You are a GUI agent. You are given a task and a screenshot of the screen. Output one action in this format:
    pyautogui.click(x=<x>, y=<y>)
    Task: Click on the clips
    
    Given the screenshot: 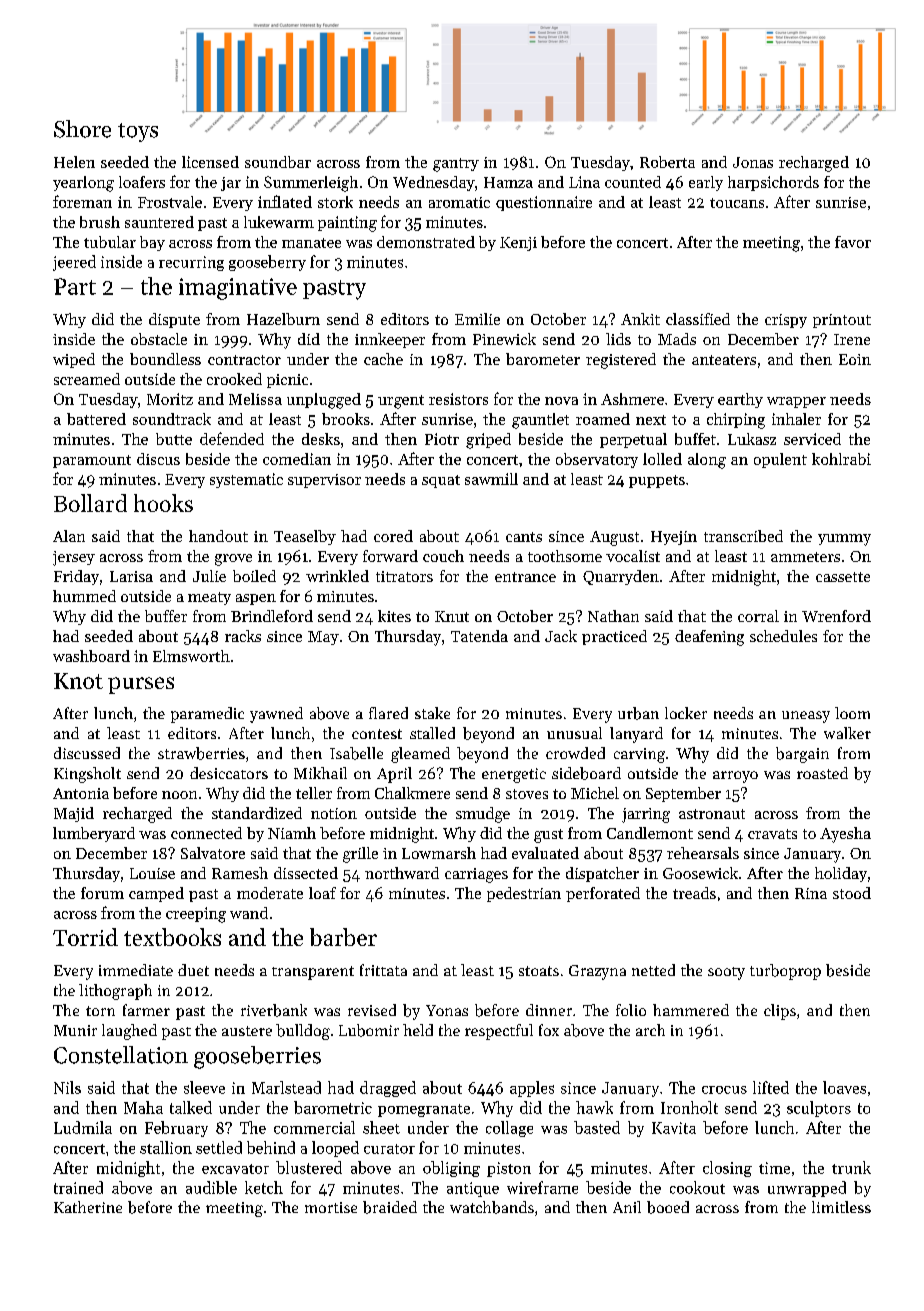 What is the action you would take?
    pyautogui.click(x=780, y=1012)
